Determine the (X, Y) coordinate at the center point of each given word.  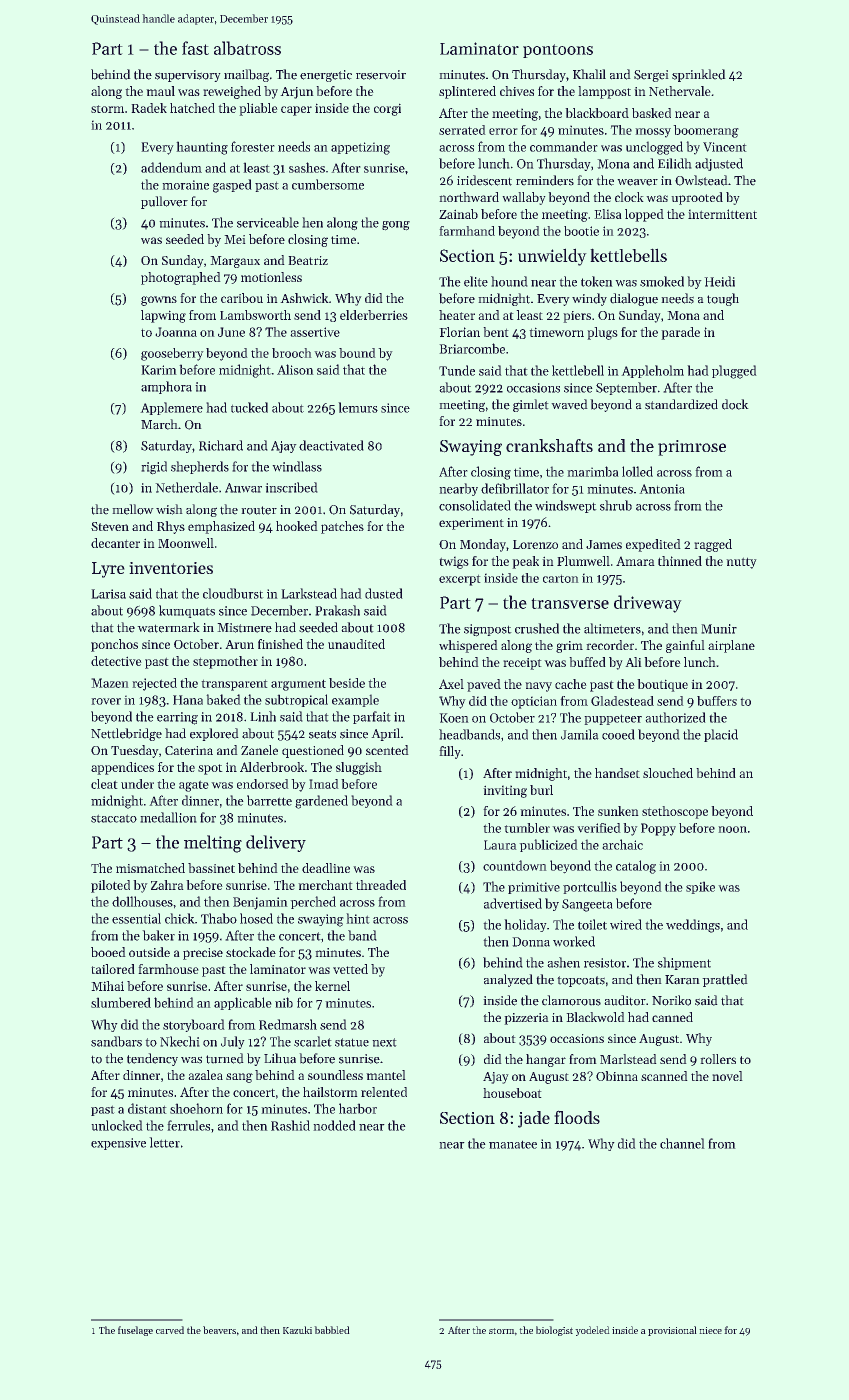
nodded (334, 1125)
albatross (247, 48)
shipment (684, 963)
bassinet (211, 868)
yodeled (592, 1331)
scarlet (313, 1041)
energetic (326, 76)
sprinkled (699, 75)
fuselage (135, 1331)
